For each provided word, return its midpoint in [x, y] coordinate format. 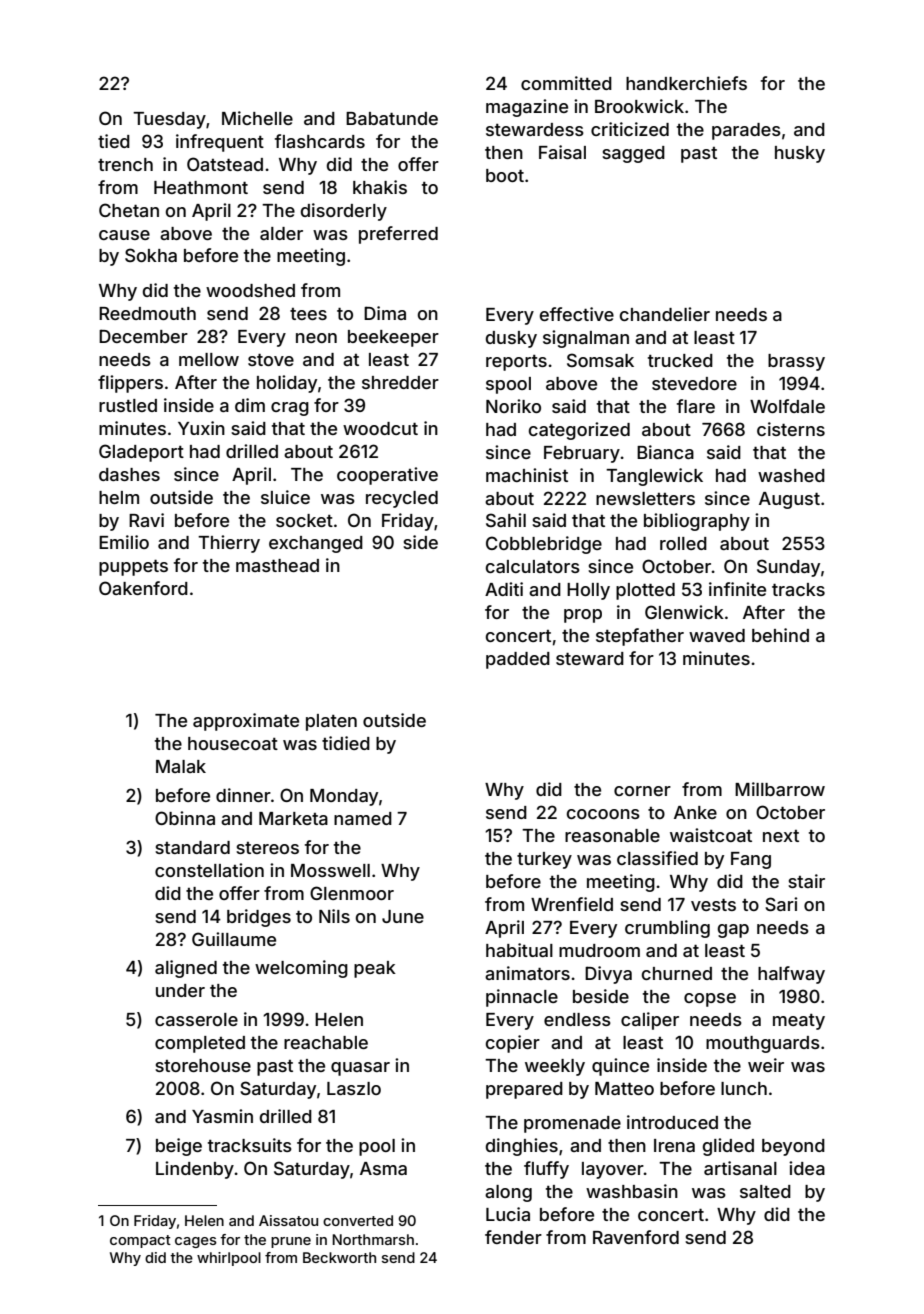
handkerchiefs [686, 83]
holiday [287, 384]
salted [765, 1191]
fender [513, 1237]
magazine [527, 108]
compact [140, 1241]
